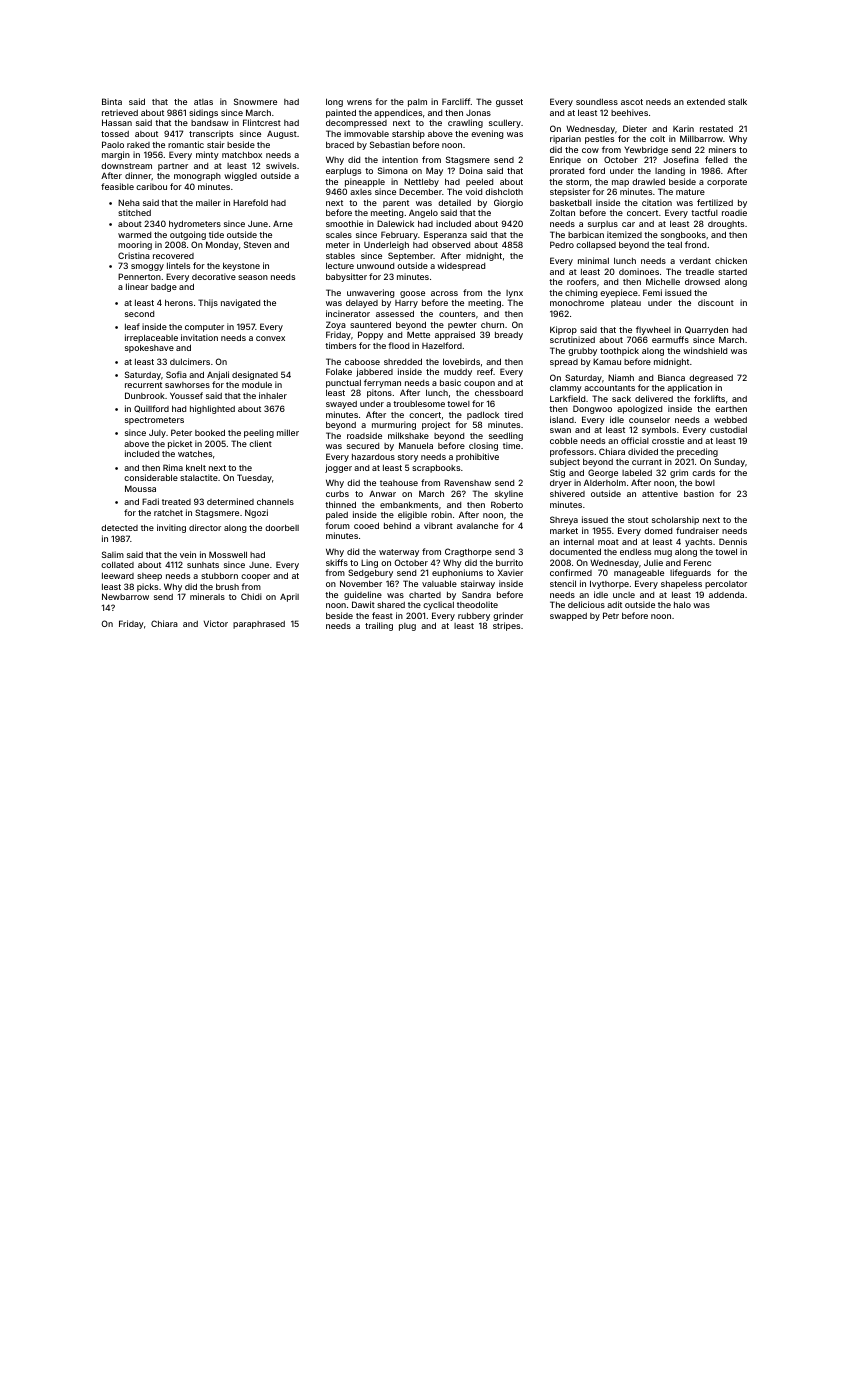 The height and width of the screenshot is (1400, 849). I want to click on wrens, so click(359, 102).
